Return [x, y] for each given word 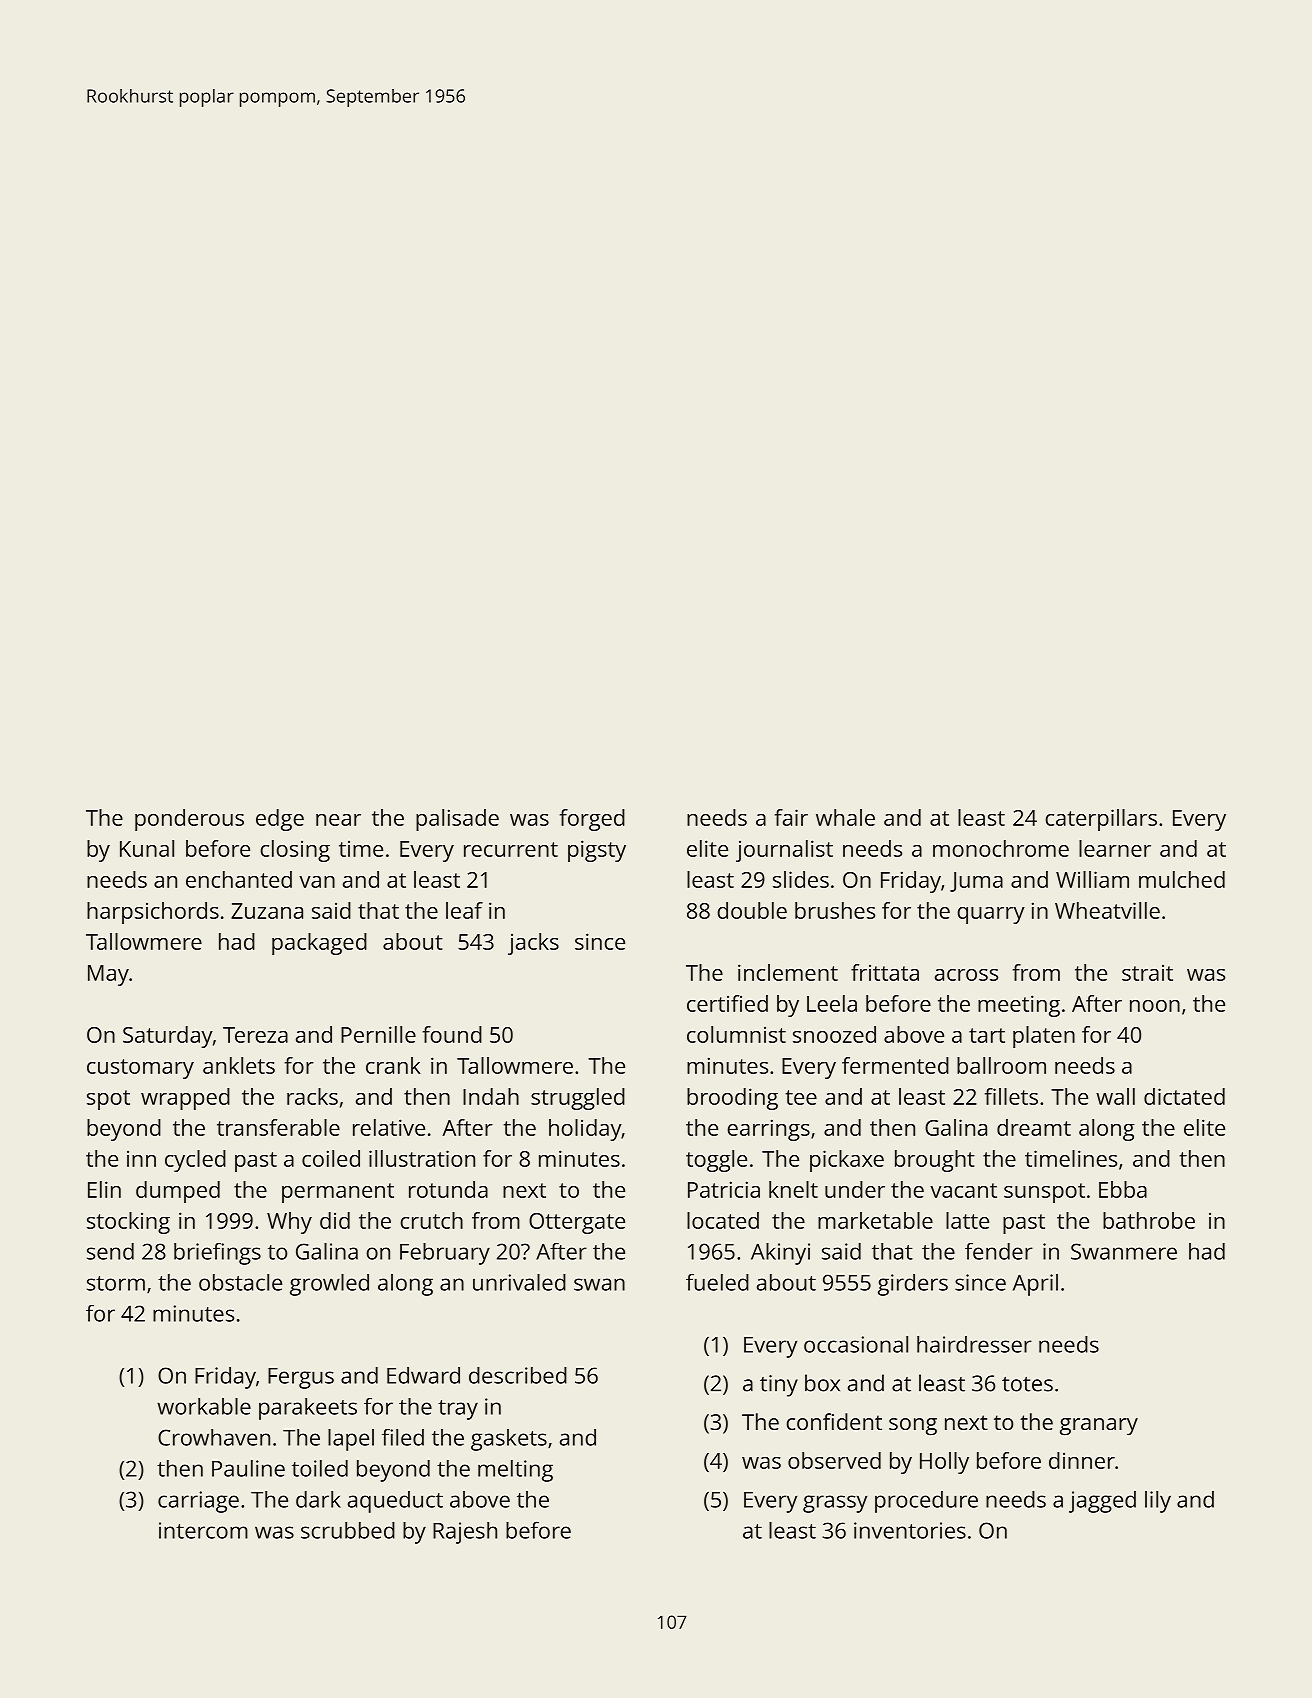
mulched [1182, 879]
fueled [717, 1282]
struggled [578, 1099]
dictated [1184, 1096]
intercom [203, 1530]
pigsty [597, 851]
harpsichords [153, 913]
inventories [910, 1530]
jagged [1102, 1502]
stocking [128, 1223]
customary [140, 1069]
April [1035, 1285]
